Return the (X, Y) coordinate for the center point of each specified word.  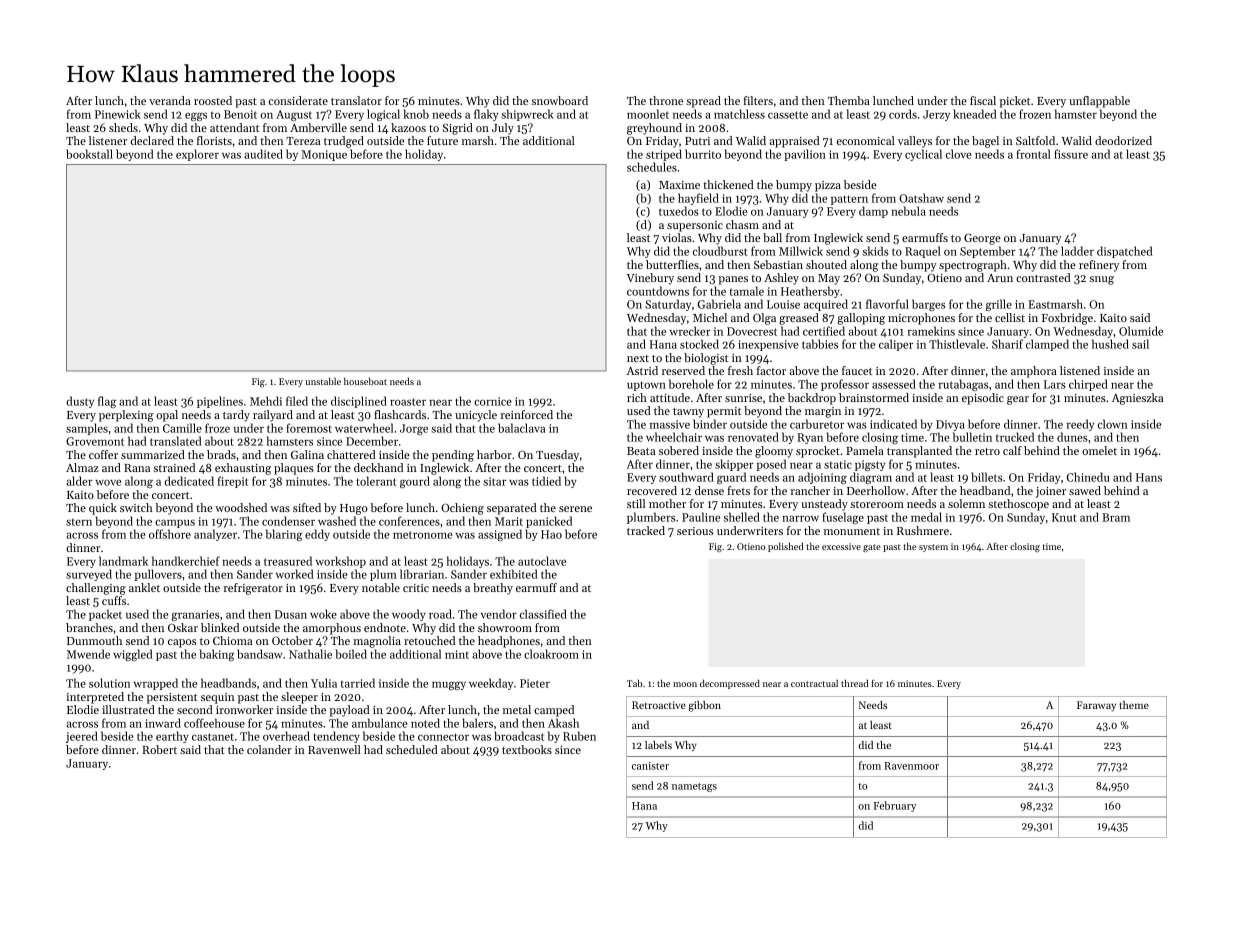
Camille (182, 428)
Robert (159, 749)
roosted (213, 100)
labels (658, 745)
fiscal (983, 100)
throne (666, 100)
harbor (494, 454)
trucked (1015, 437)
